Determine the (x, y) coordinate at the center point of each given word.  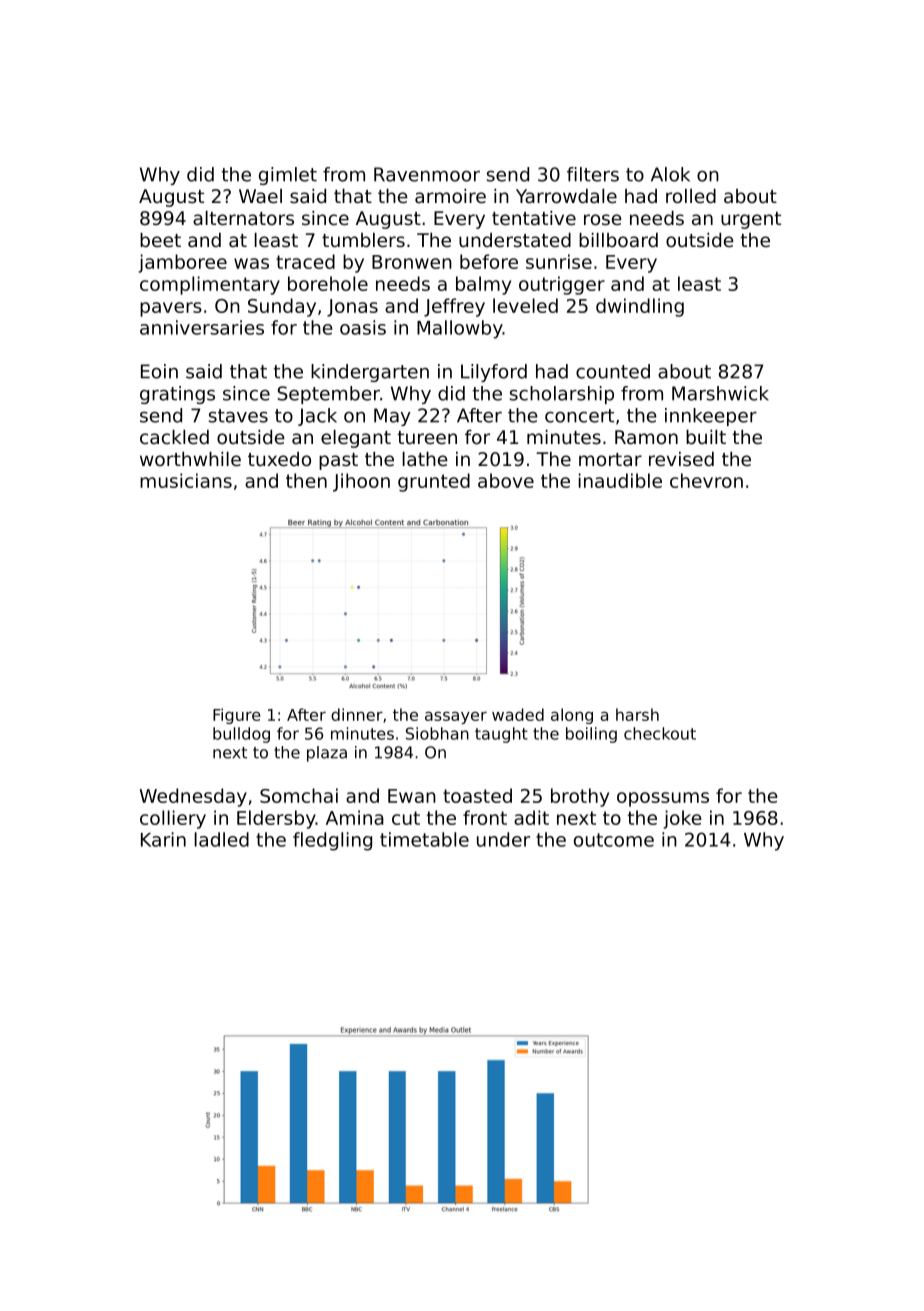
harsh (637, 714)
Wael (260, 196)
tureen (427, 438)
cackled (174, 437)
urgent (751, 220)
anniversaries (202, 327)
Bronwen (412, 262)
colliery (173, 819)
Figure (237, 716)
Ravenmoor (427, 174)
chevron (706, 480)
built (706, 437)
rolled (691, 196)
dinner (357, 714)
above (506, 480)
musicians (186, 480)
